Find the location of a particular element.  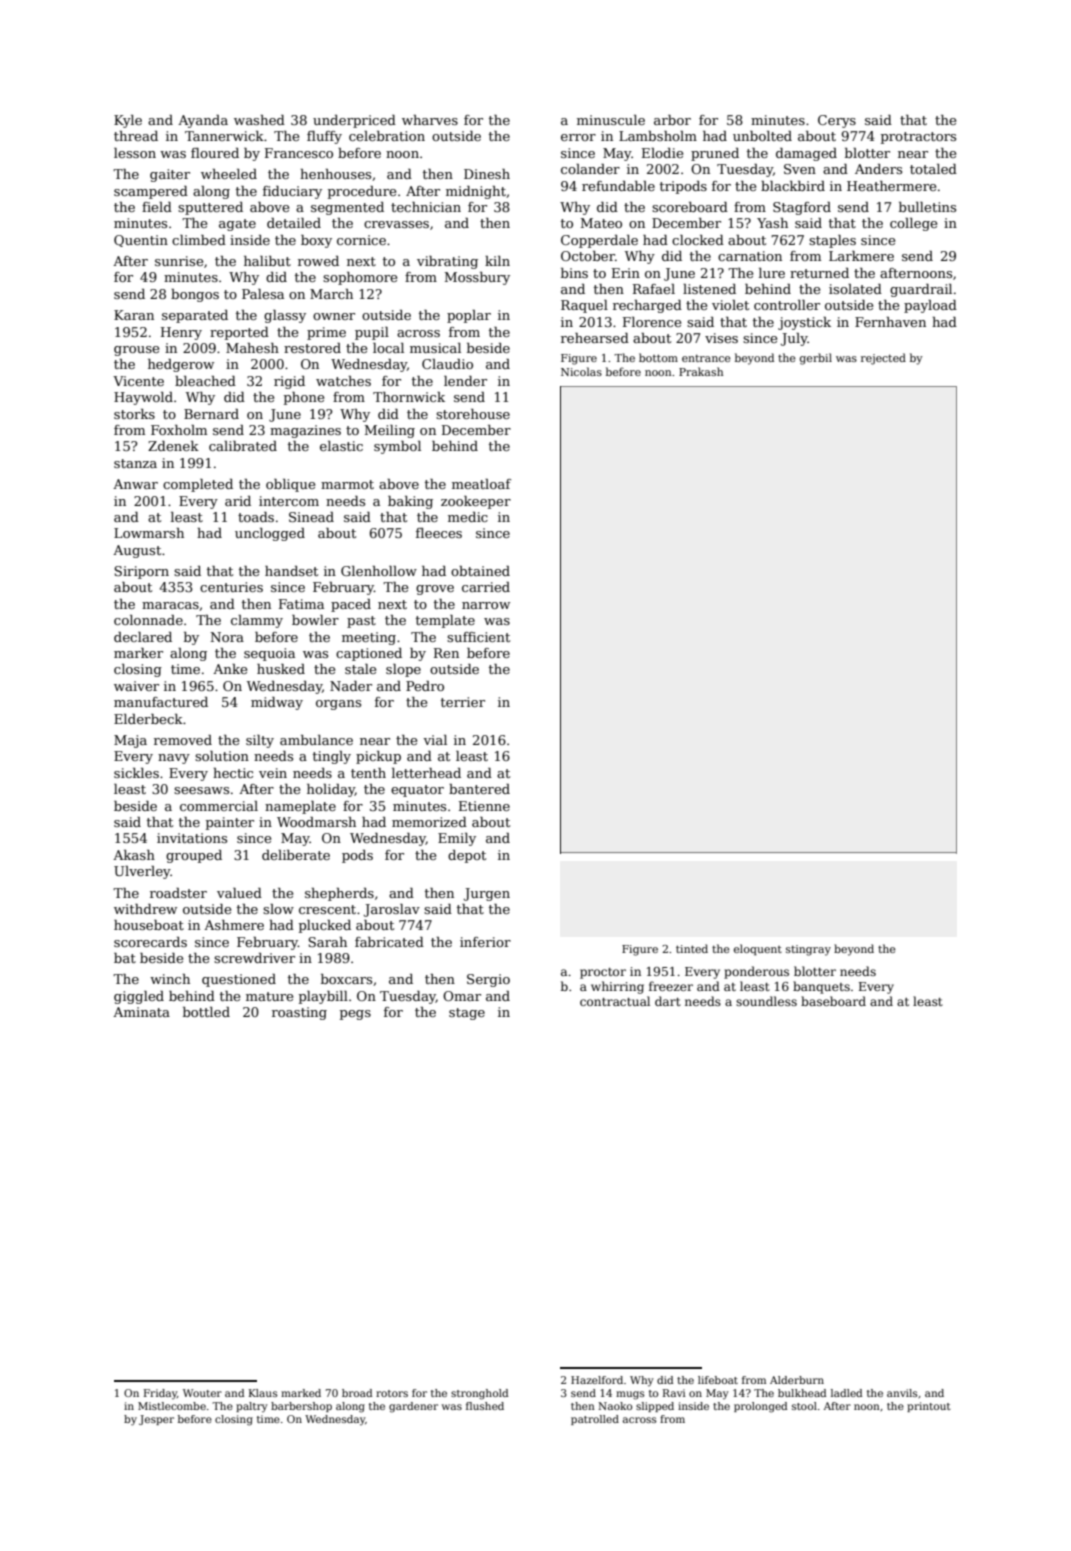

patrolled is located at coordinates (595, 1420).
